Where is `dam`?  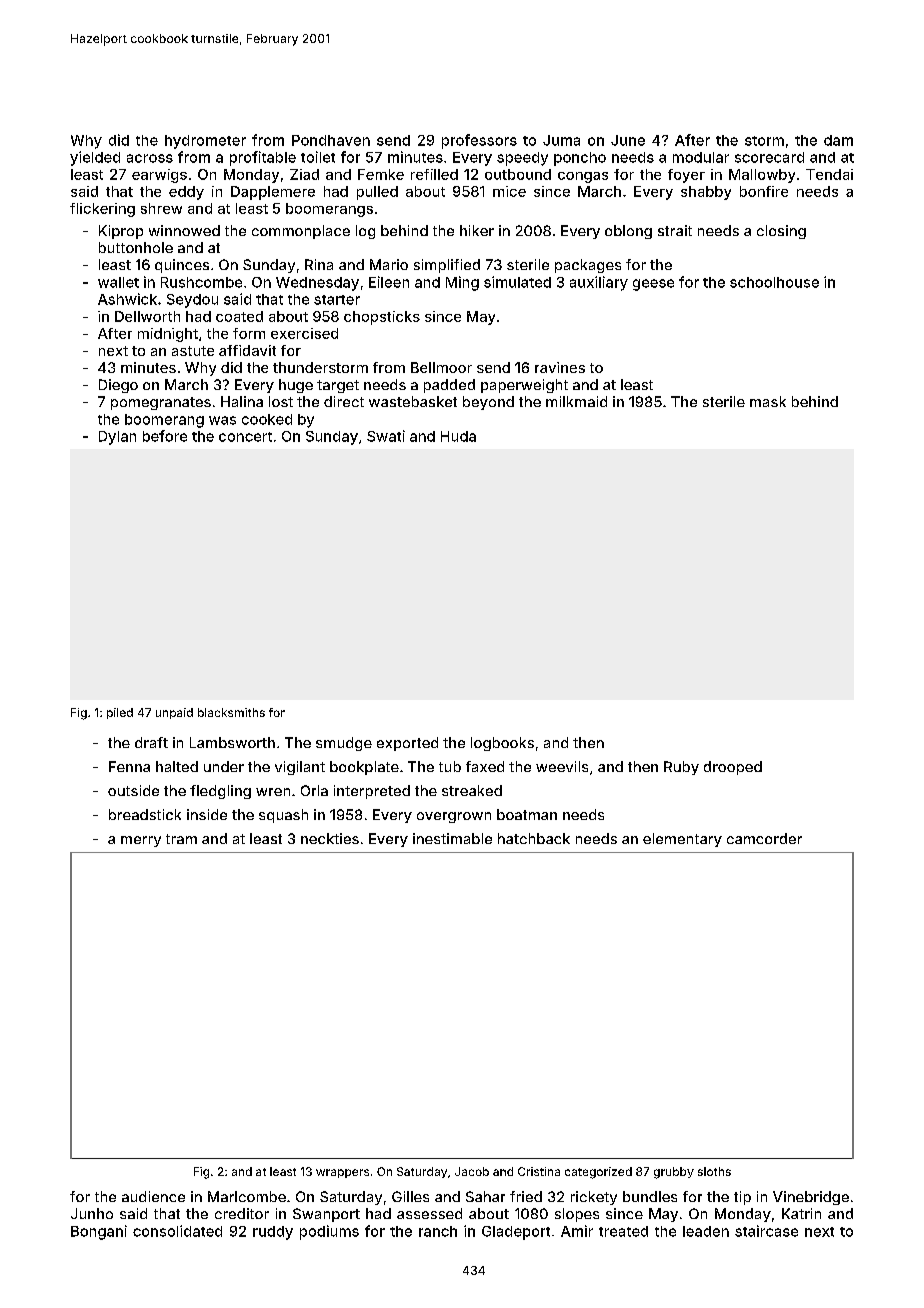 dam is located at coordinates (838, 140).
